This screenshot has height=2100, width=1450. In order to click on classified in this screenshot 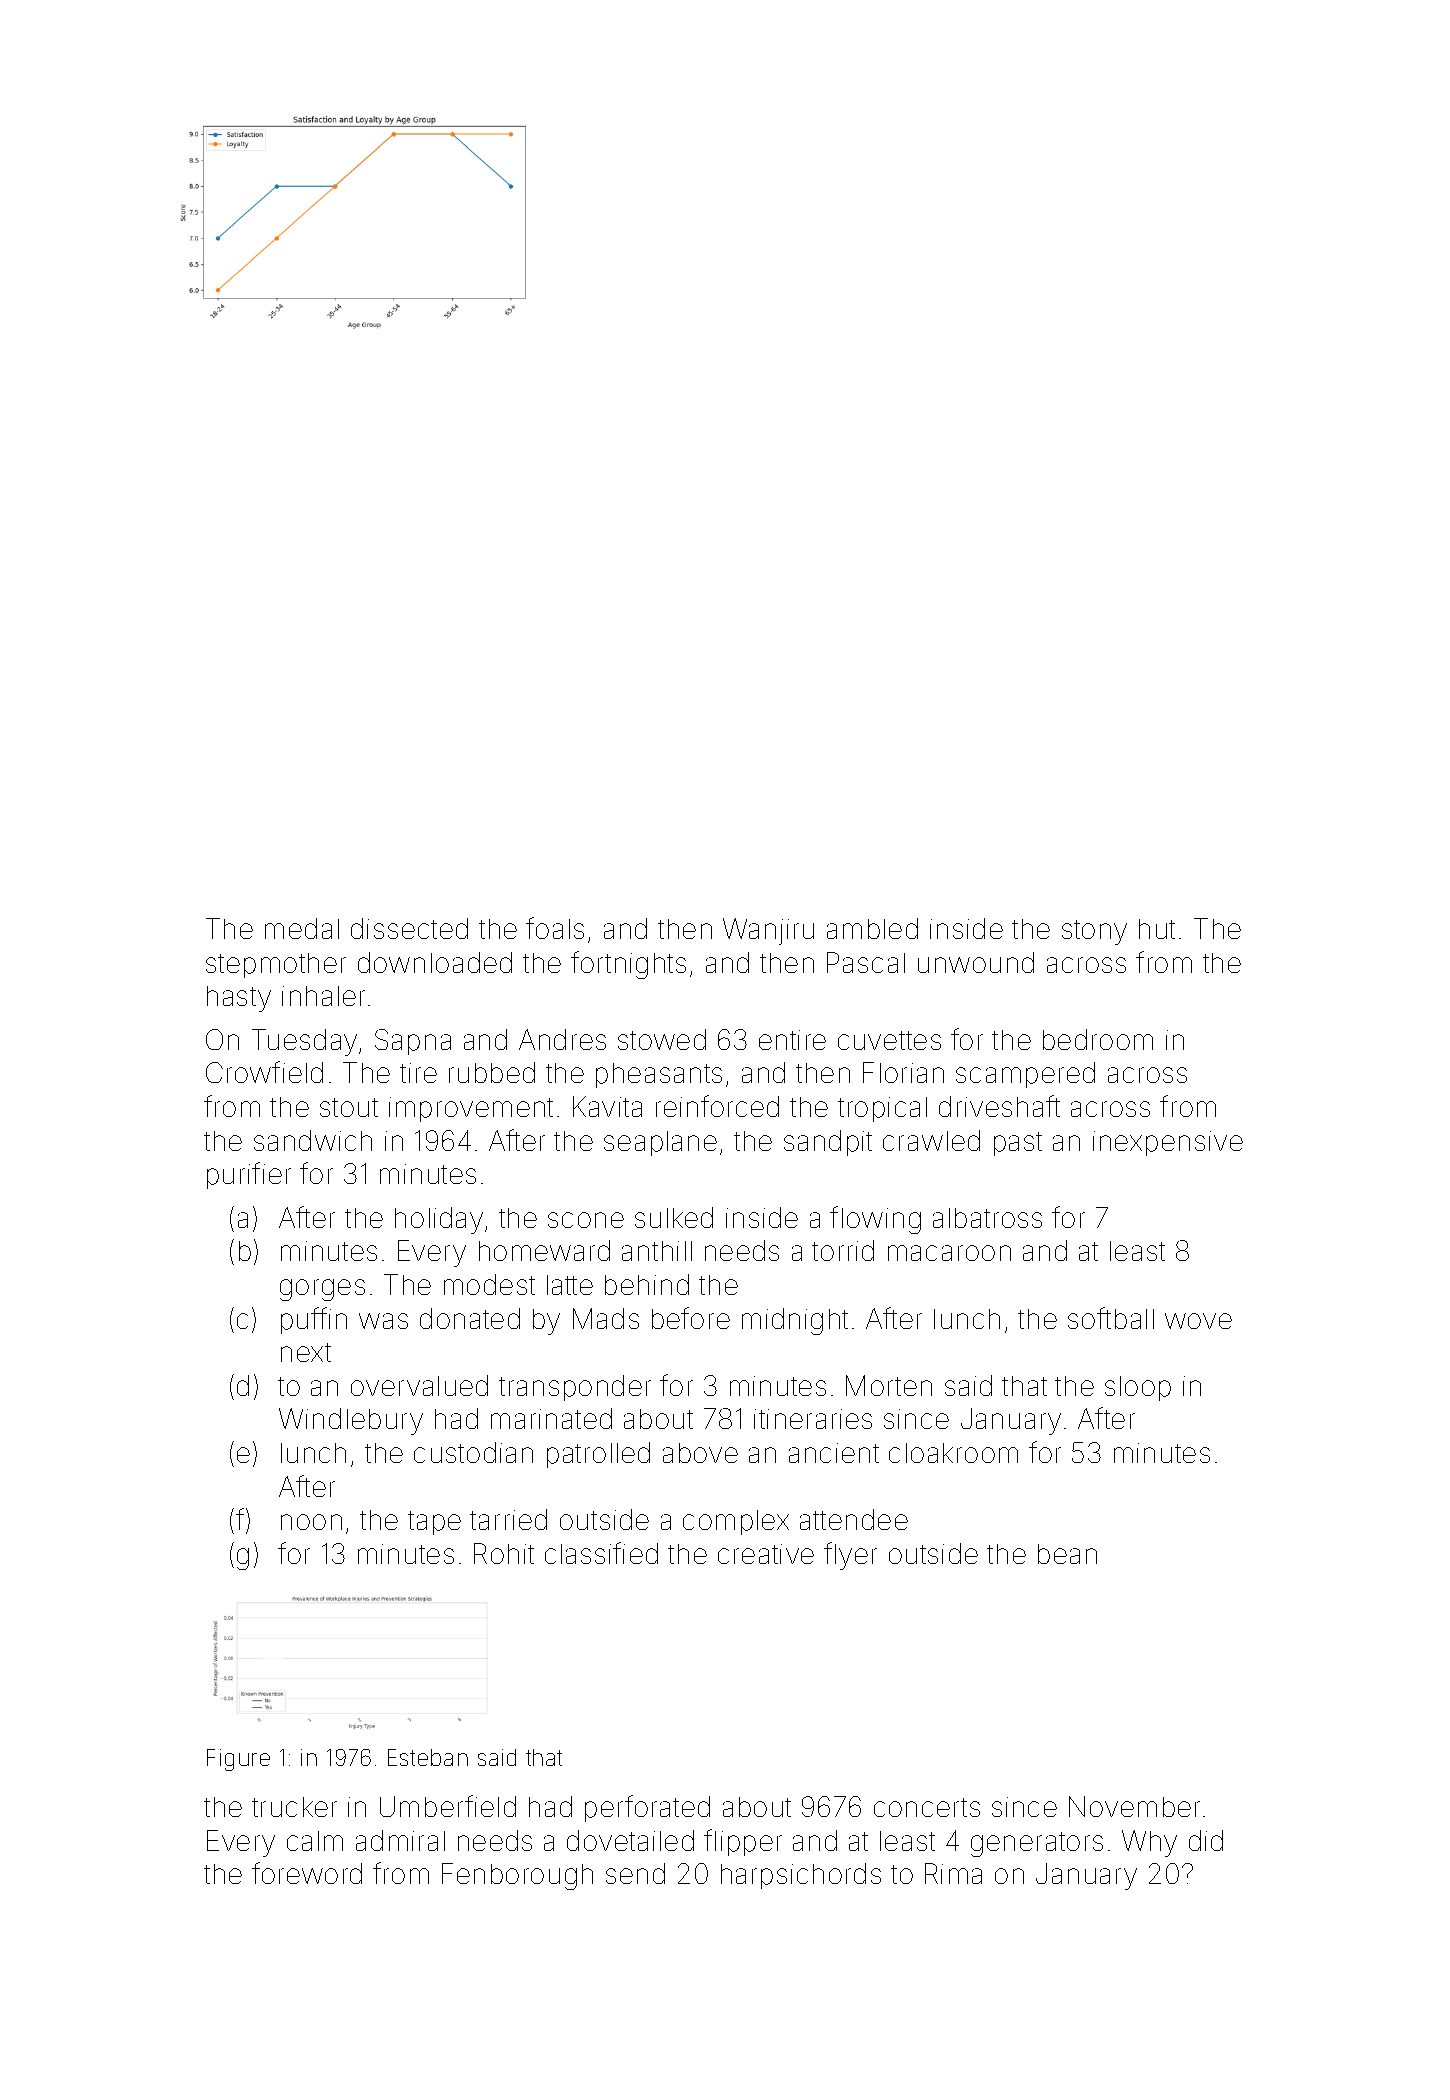, I will do `click(601, 1553)`.
